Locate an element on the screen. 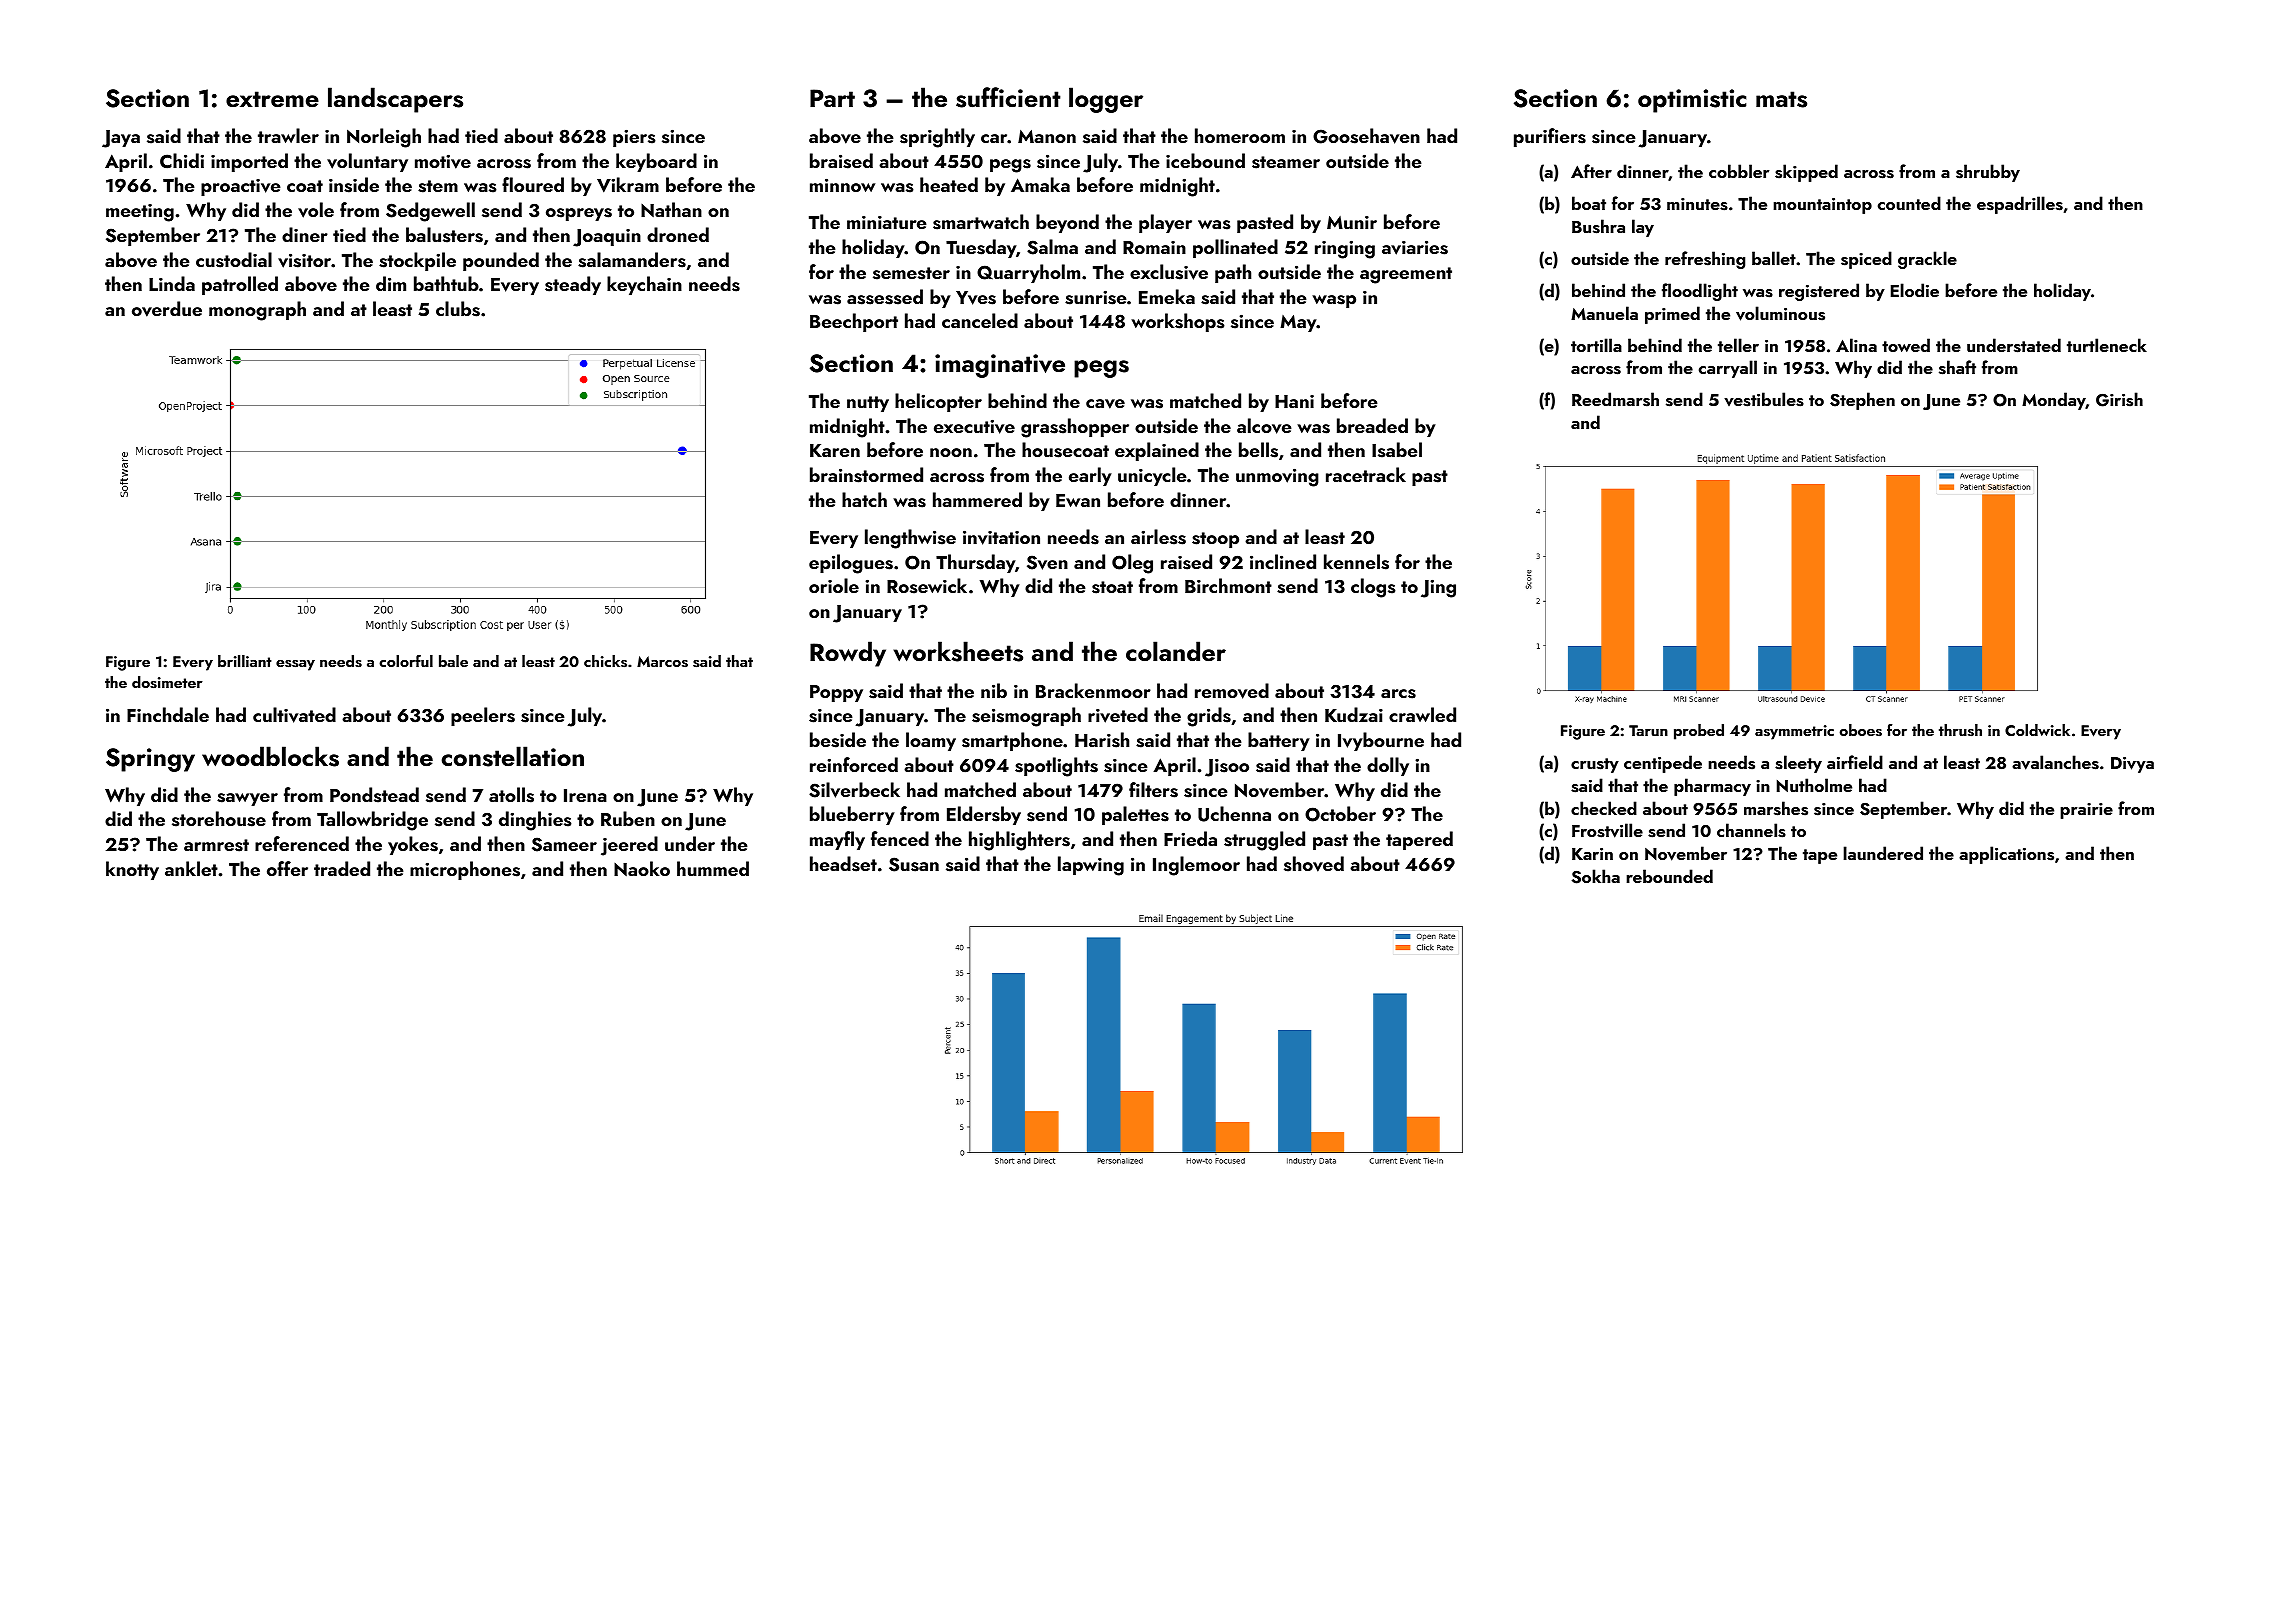 This screenshot has height=1607, width=2273. constellation is located at coordinates (513, 756).
